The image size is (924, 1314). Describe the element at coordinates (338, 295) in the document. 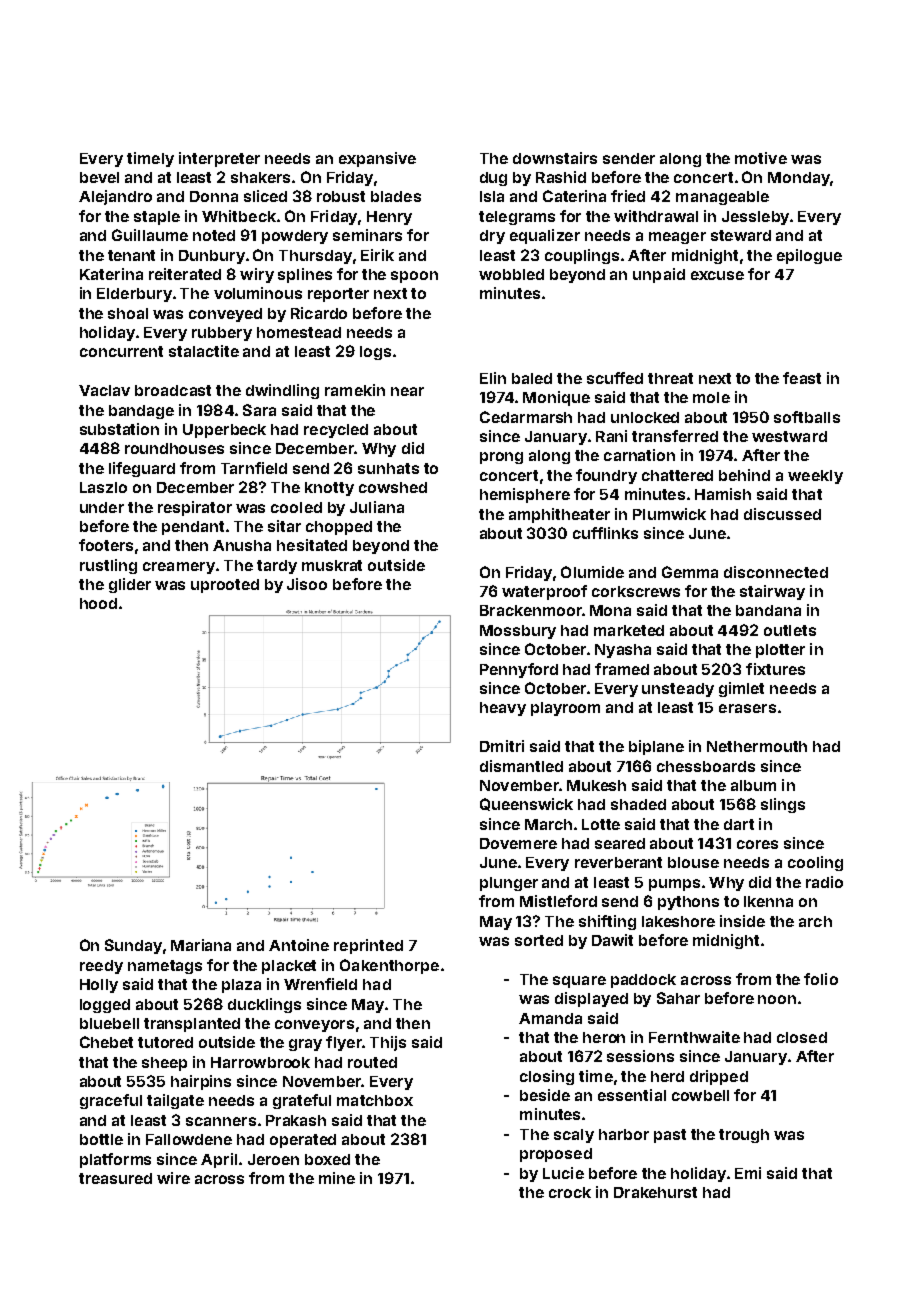

I see `reporter` at that location.
